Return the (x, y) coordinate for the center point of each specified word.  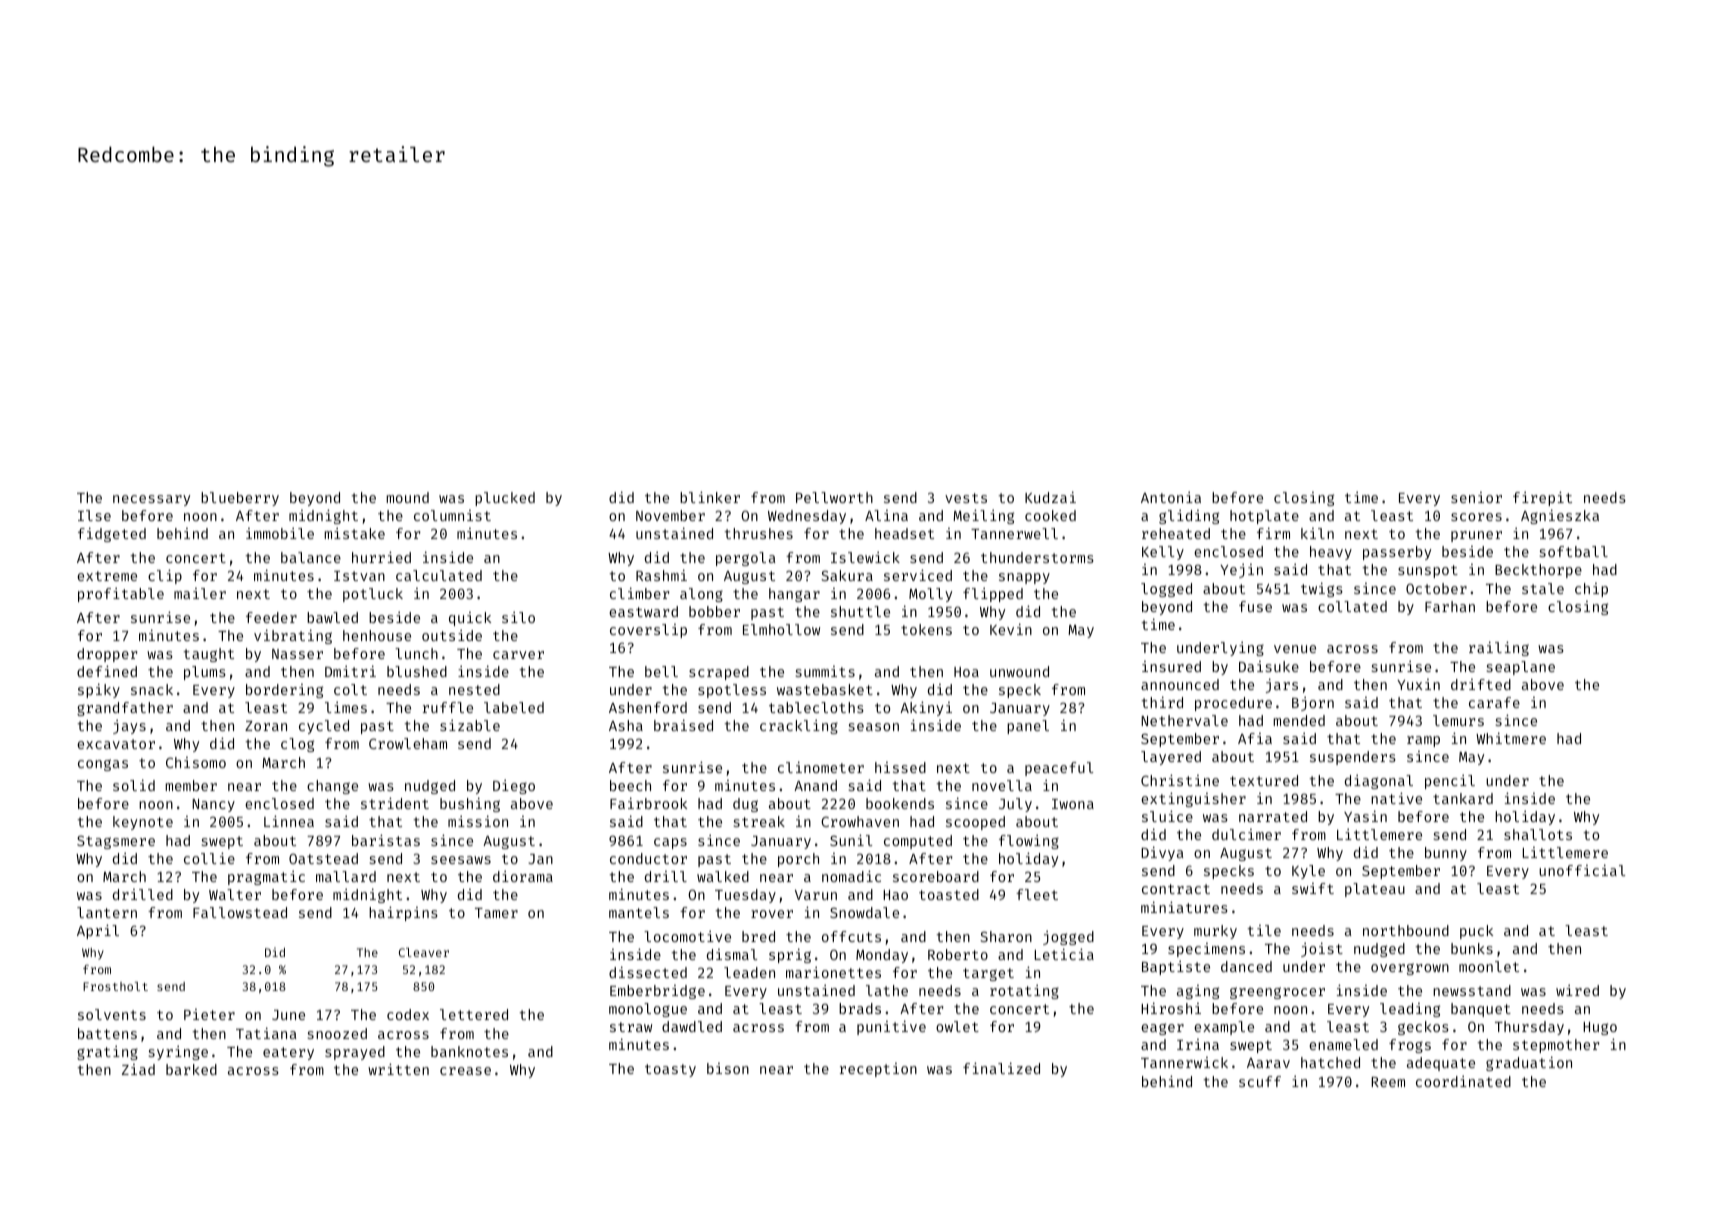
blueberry (240, 499)
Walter (235, 894)
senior (1476, 497)
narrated (1273, 816)
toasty (670, 1070)
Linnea (289, 821)
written (398, 1069)
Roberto (958, 954)
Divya (1162, 853)
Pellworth (834, 497)
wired (1577, 990)
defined (107, 671)
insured (1171, 666)
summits (825, 671)
